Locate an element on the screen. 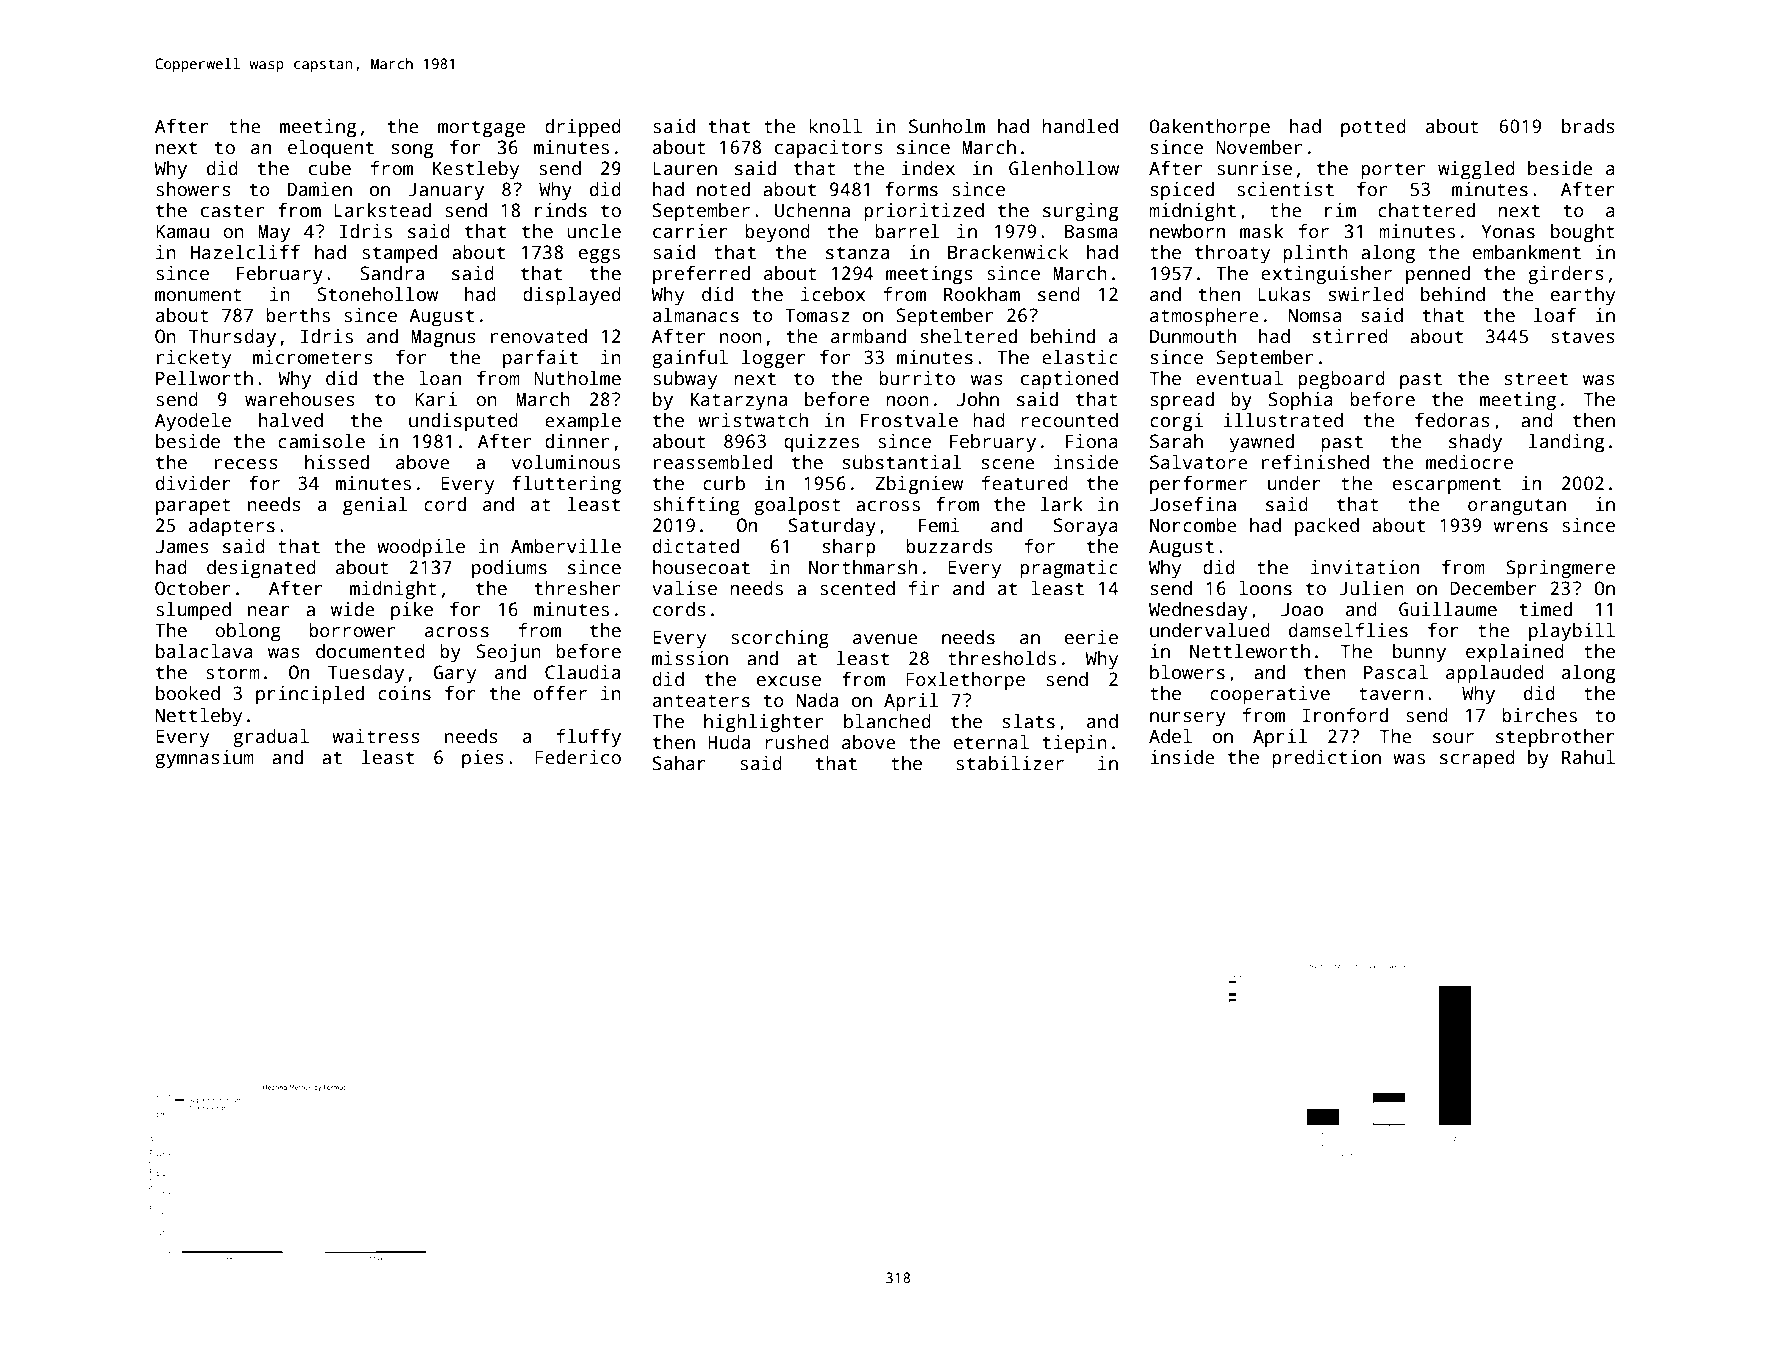 Image resolution: width=1771 pixels, height=1368 pixels. James is located at coordinates (182, 546).
